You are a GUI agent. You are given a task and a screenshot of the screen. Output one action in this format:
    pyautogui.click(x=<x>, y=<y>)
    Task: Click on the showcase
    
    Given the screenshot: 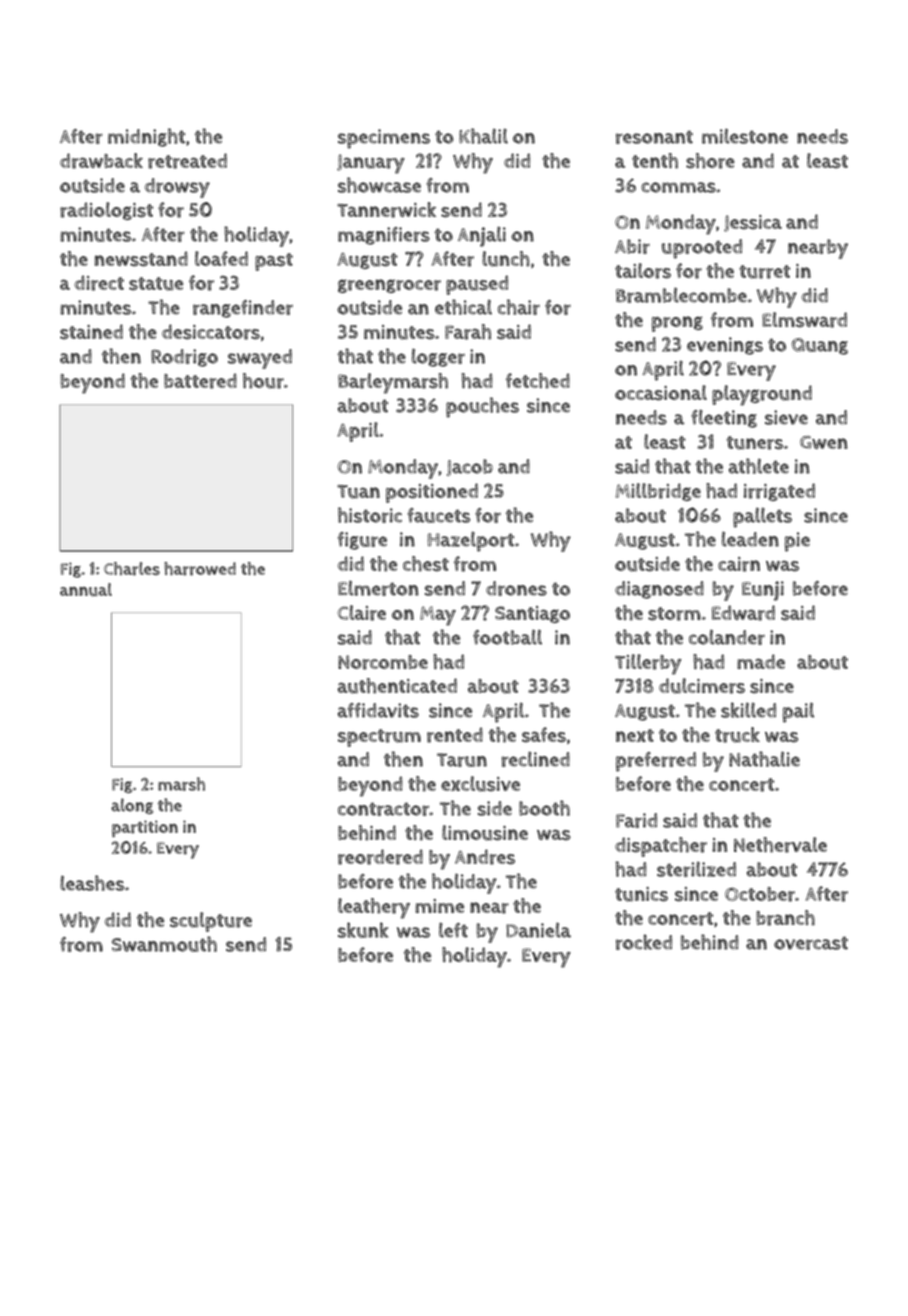 What is the action you would take?
    pyautogui.click(x=379, y=185)
